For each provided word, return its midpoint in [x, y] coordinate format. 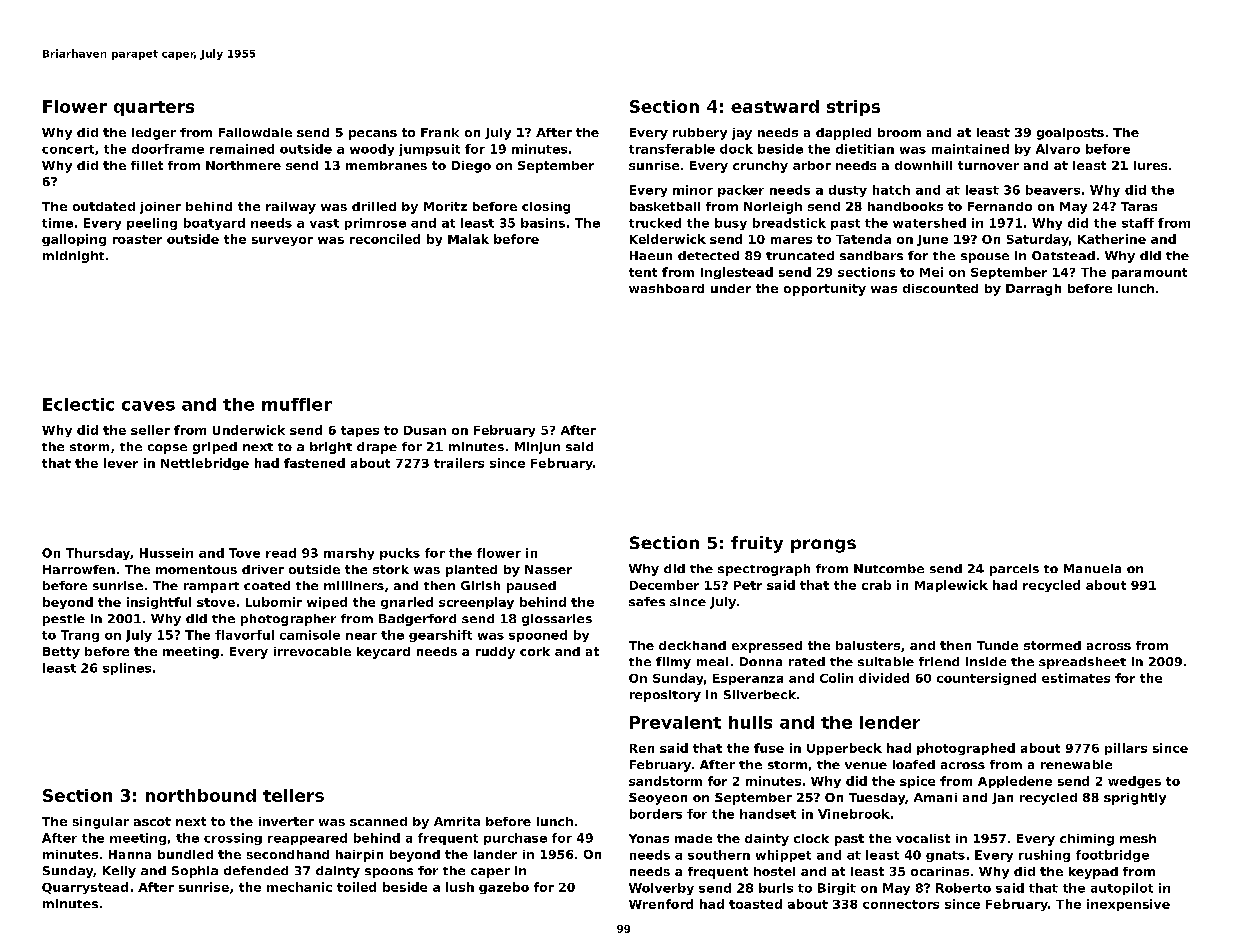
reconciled [385, 239]
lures [1150, 165]
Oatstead [1063, 255]
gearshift [440, 636]
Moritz [445, 206]
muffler [297, 404]
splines [127, 669]
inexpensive [1128, 905]
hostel [774, 871]
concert [68, 149]
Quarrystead [85, 888]
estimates [1076, 678]
